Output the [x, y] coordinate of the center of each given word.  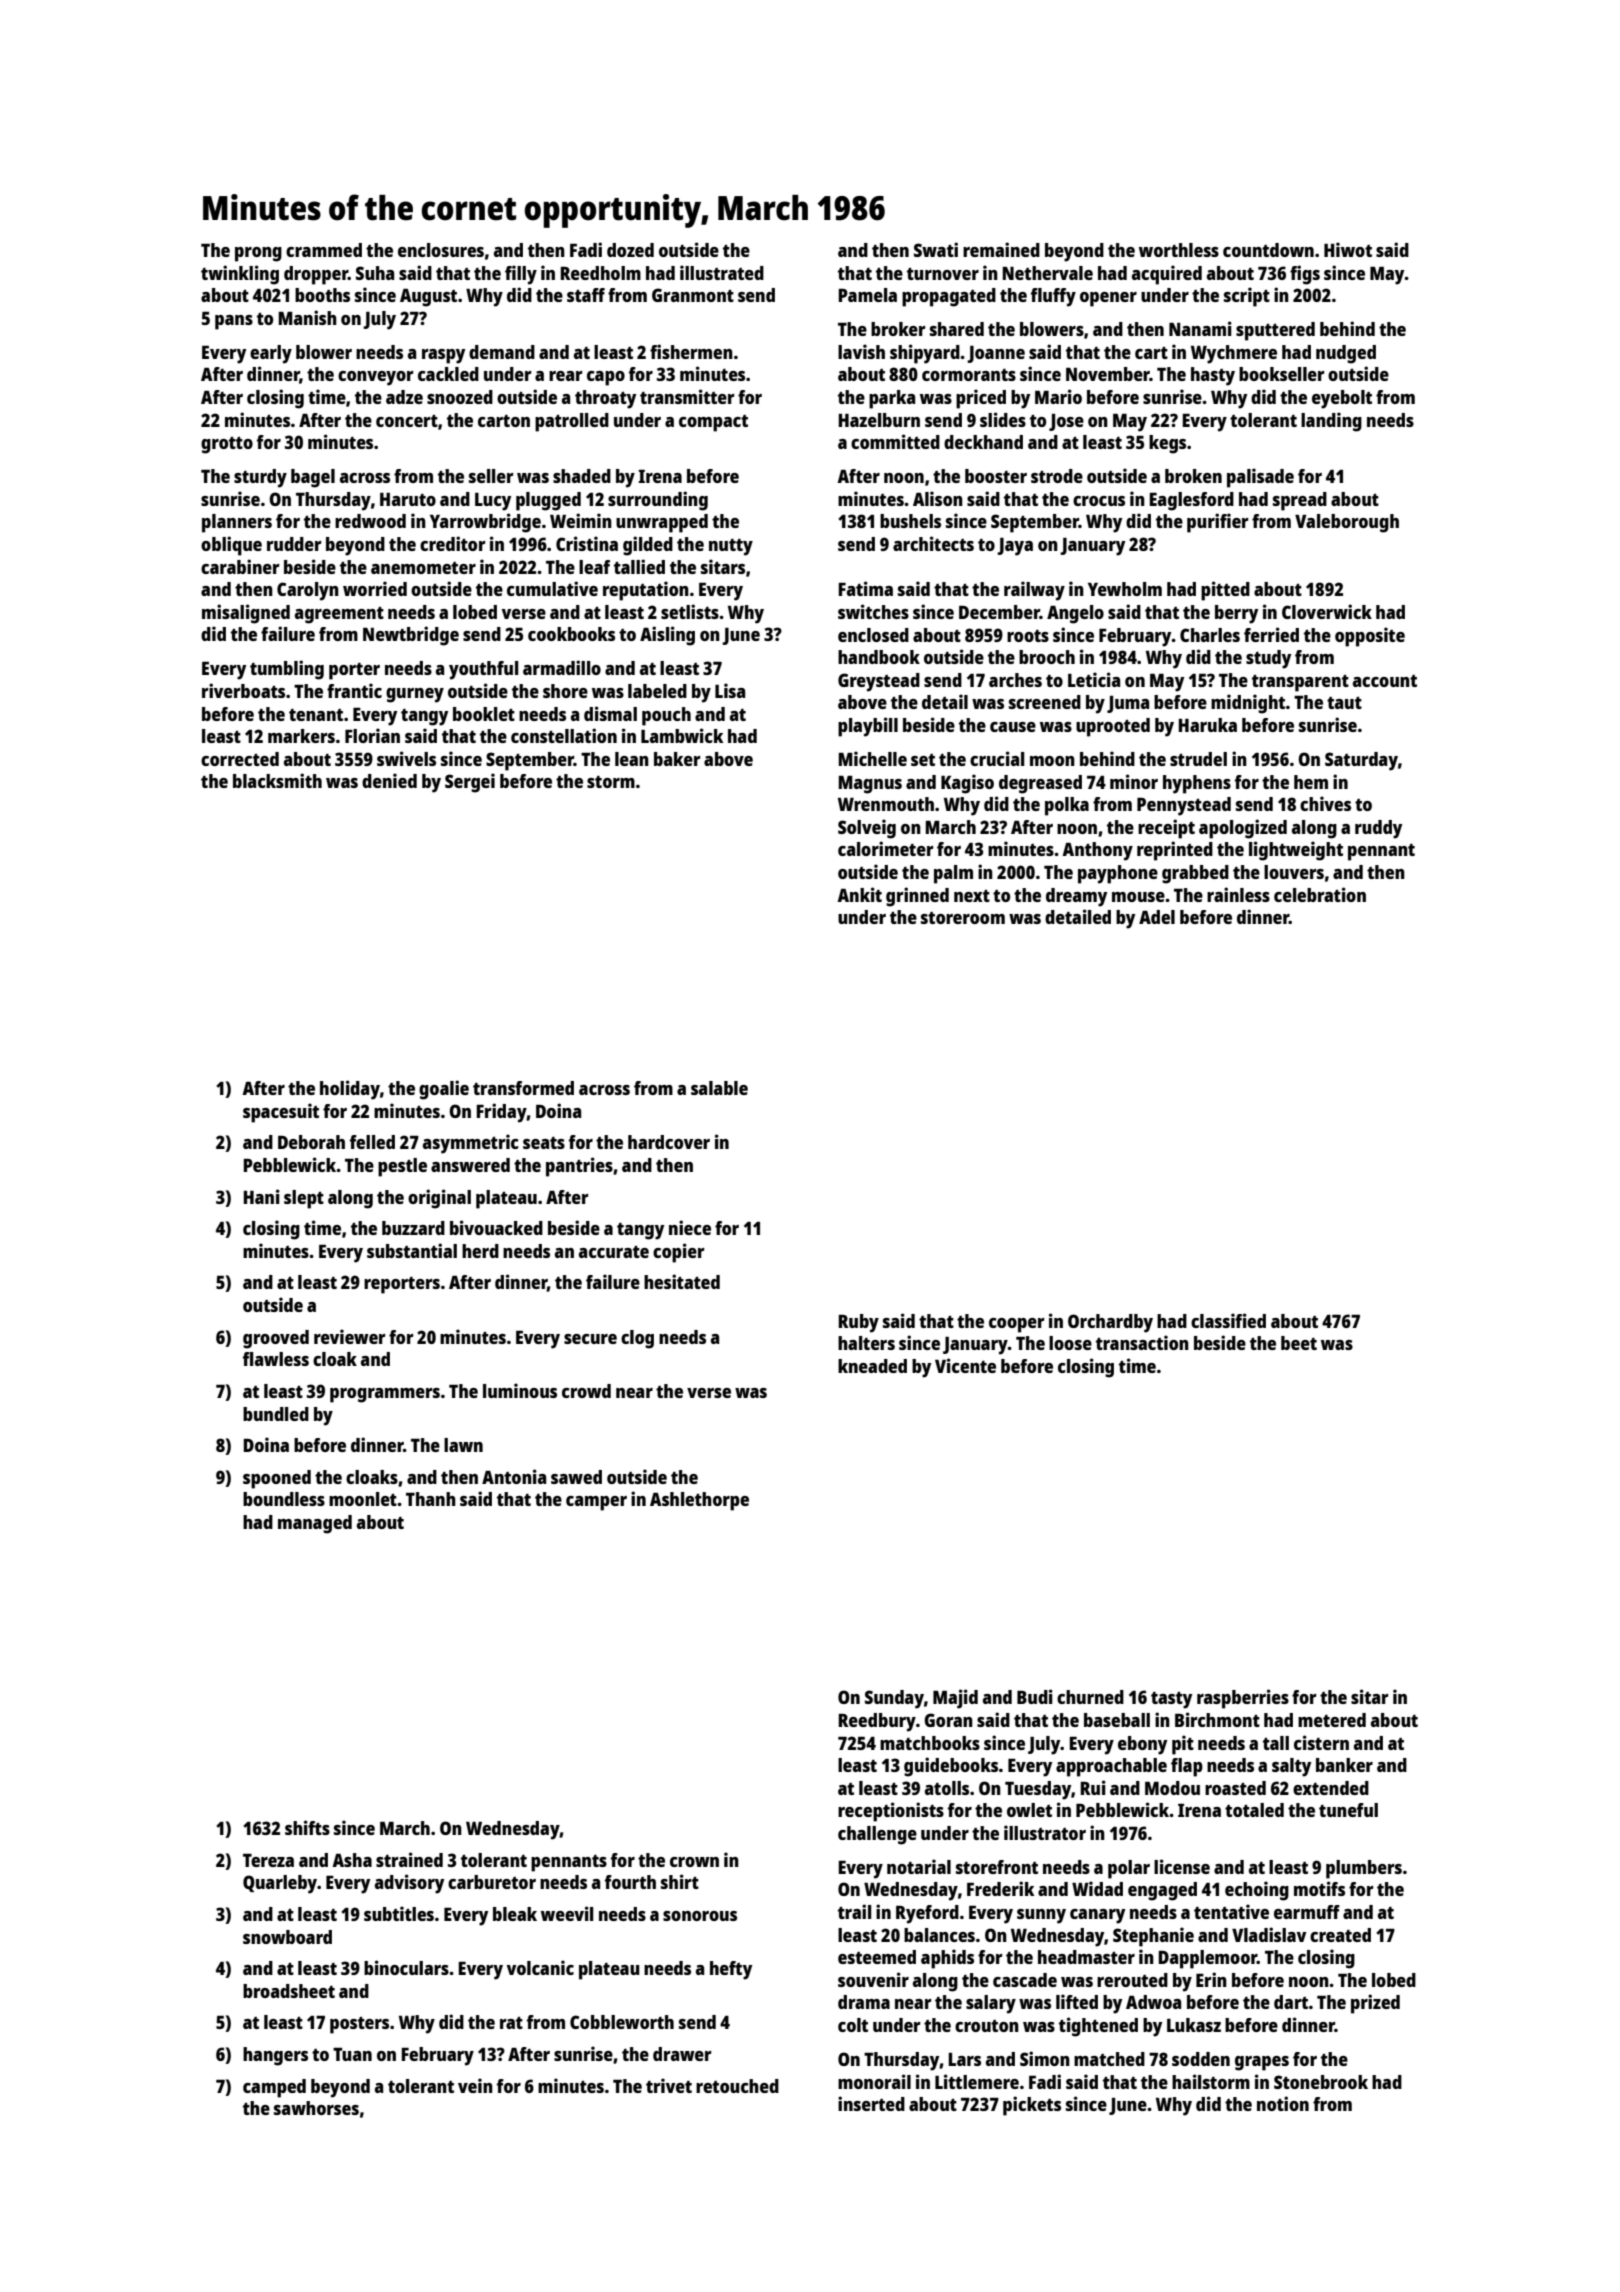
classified [1228, 1320]
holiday [350, 1090]
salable [719, 1088]
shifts [307, 1827]
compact [713, 423]
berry [1236, 614]
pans [234, 322]
